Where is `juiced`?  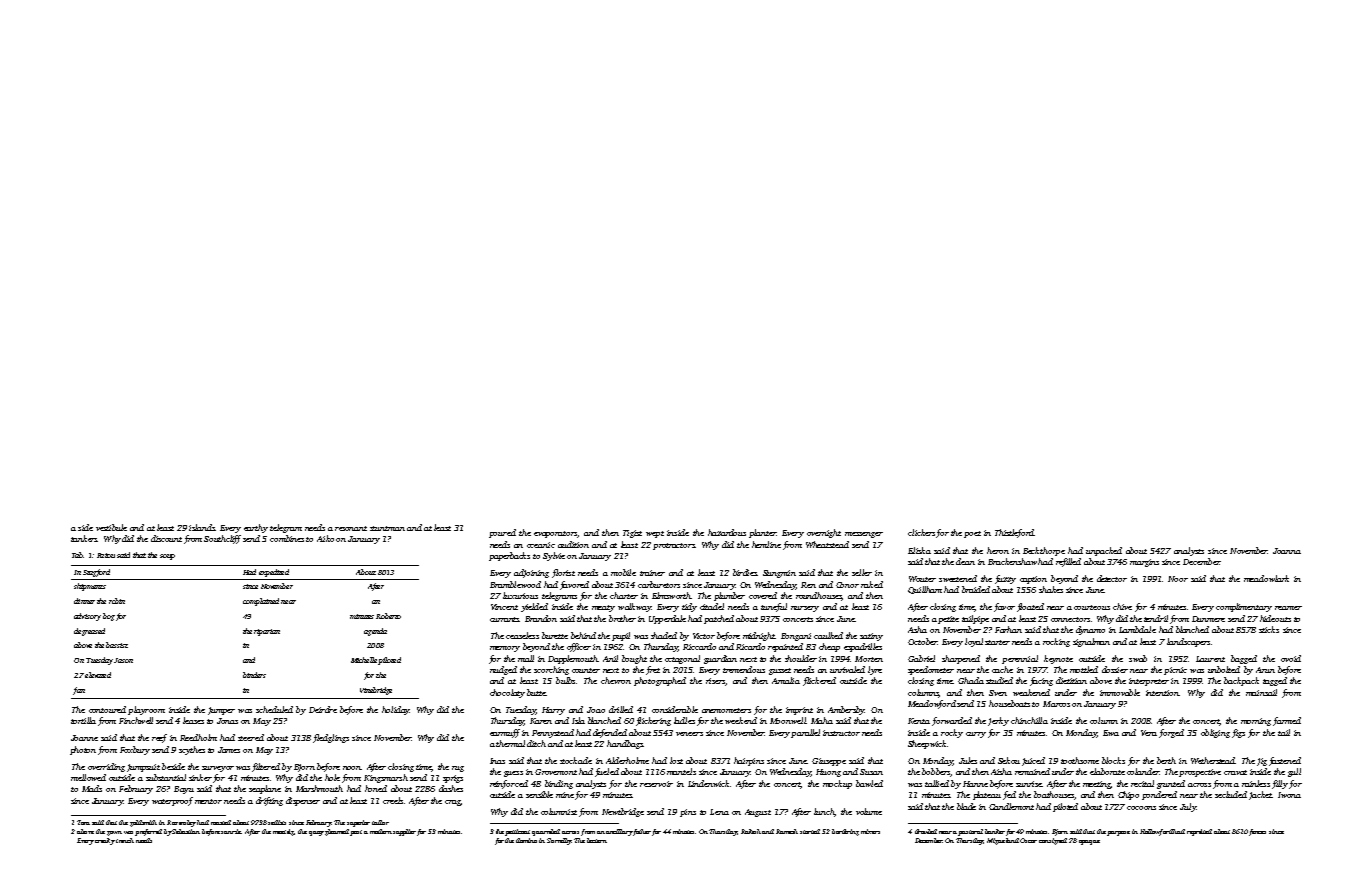
juiced is located at coordinates (1033, 761).
